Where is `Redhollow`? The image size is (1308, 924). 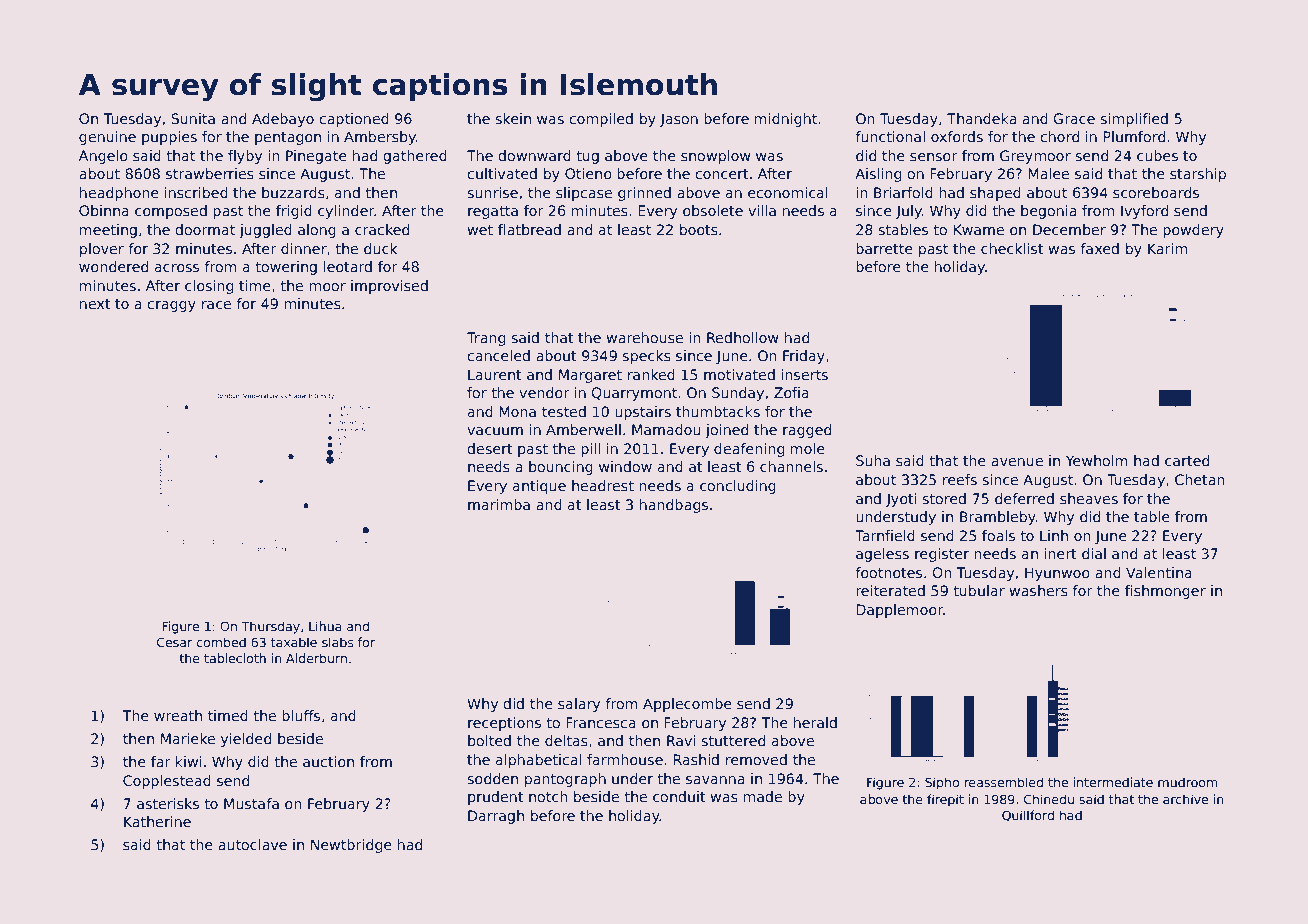
Redhollow is located at coordinates (743, 337).
